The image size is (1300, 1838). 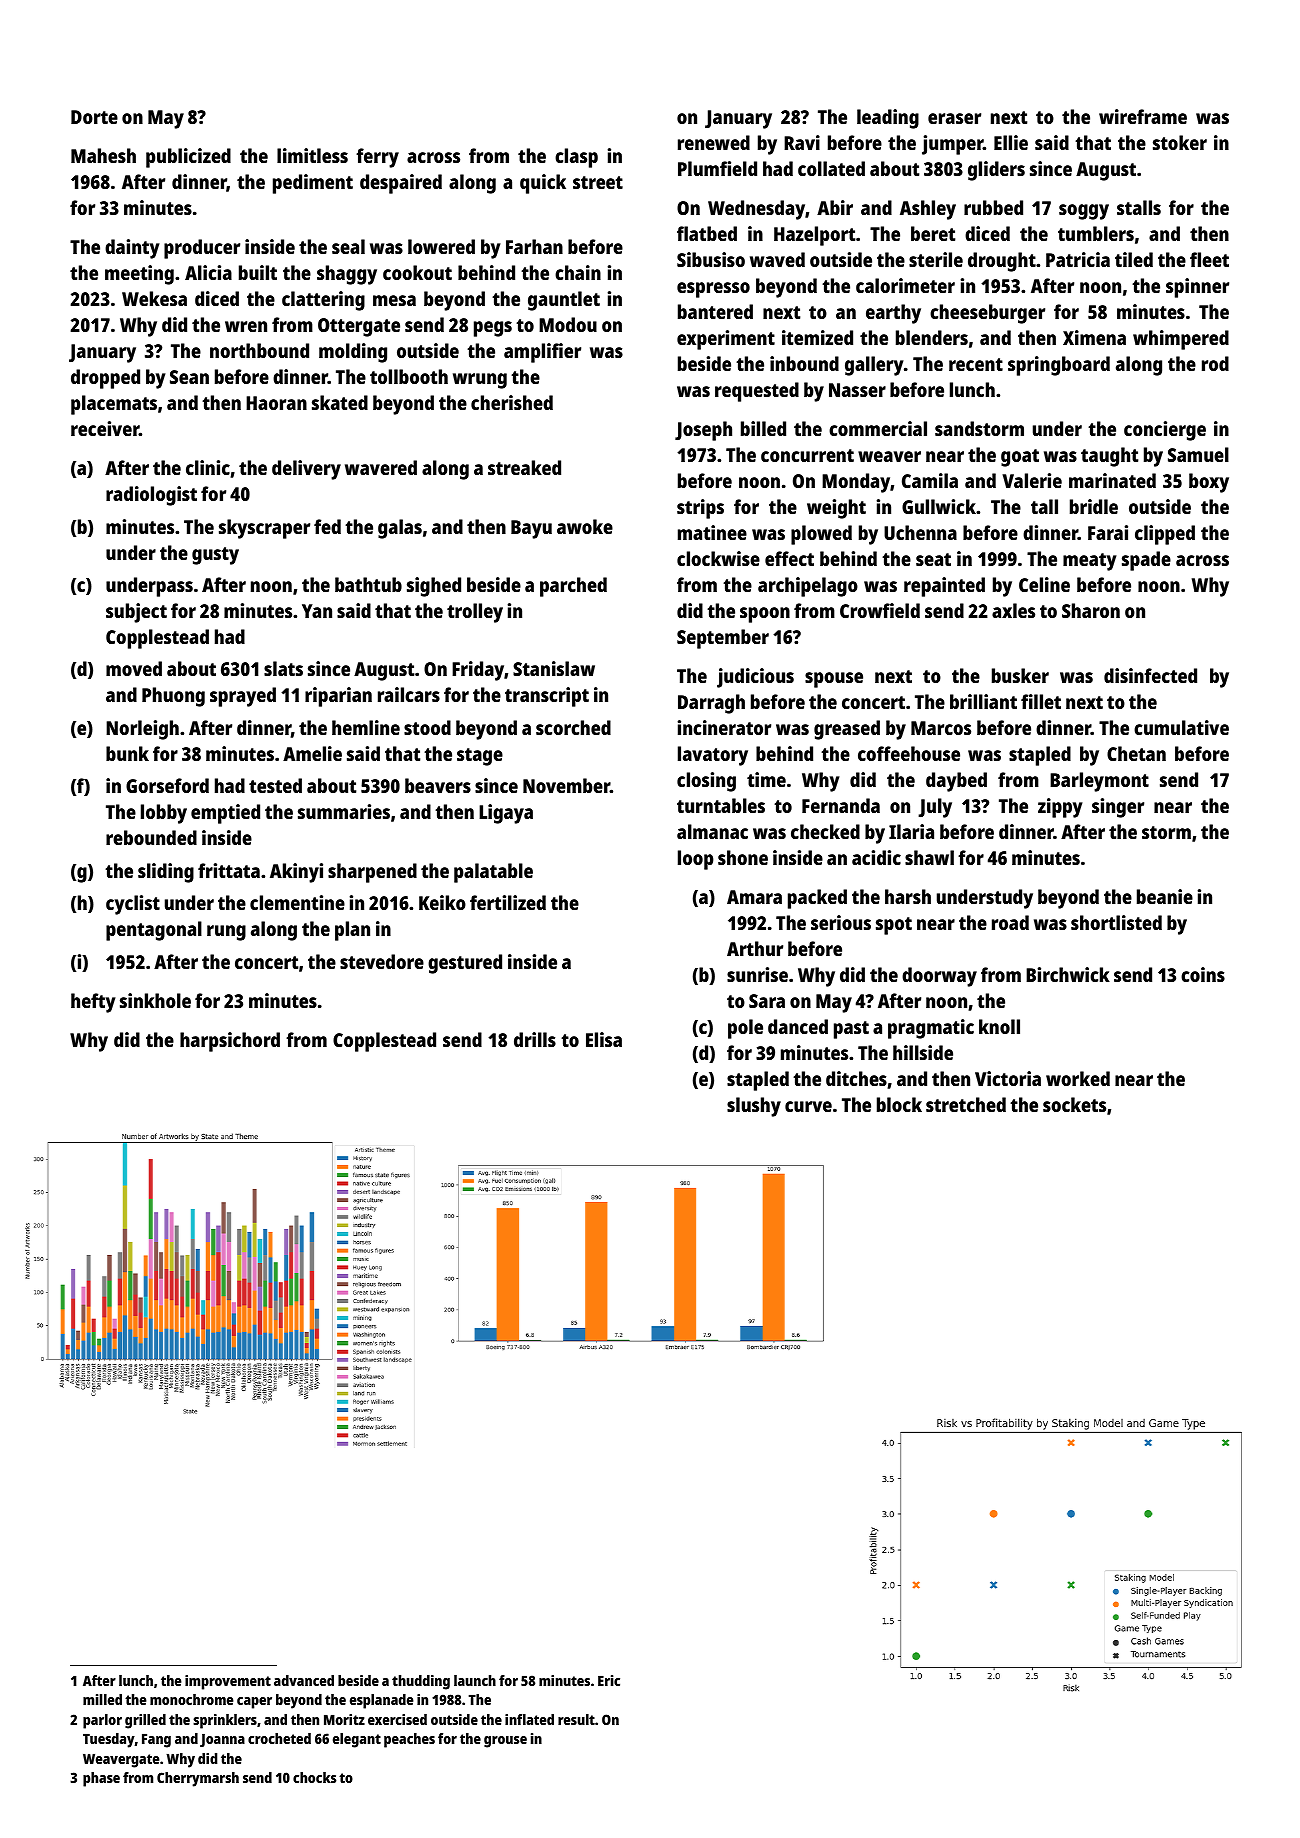 What do you see at coordinates (156, 1741) in the page?
I see `Fang` at bounding box center [156, 1741].
